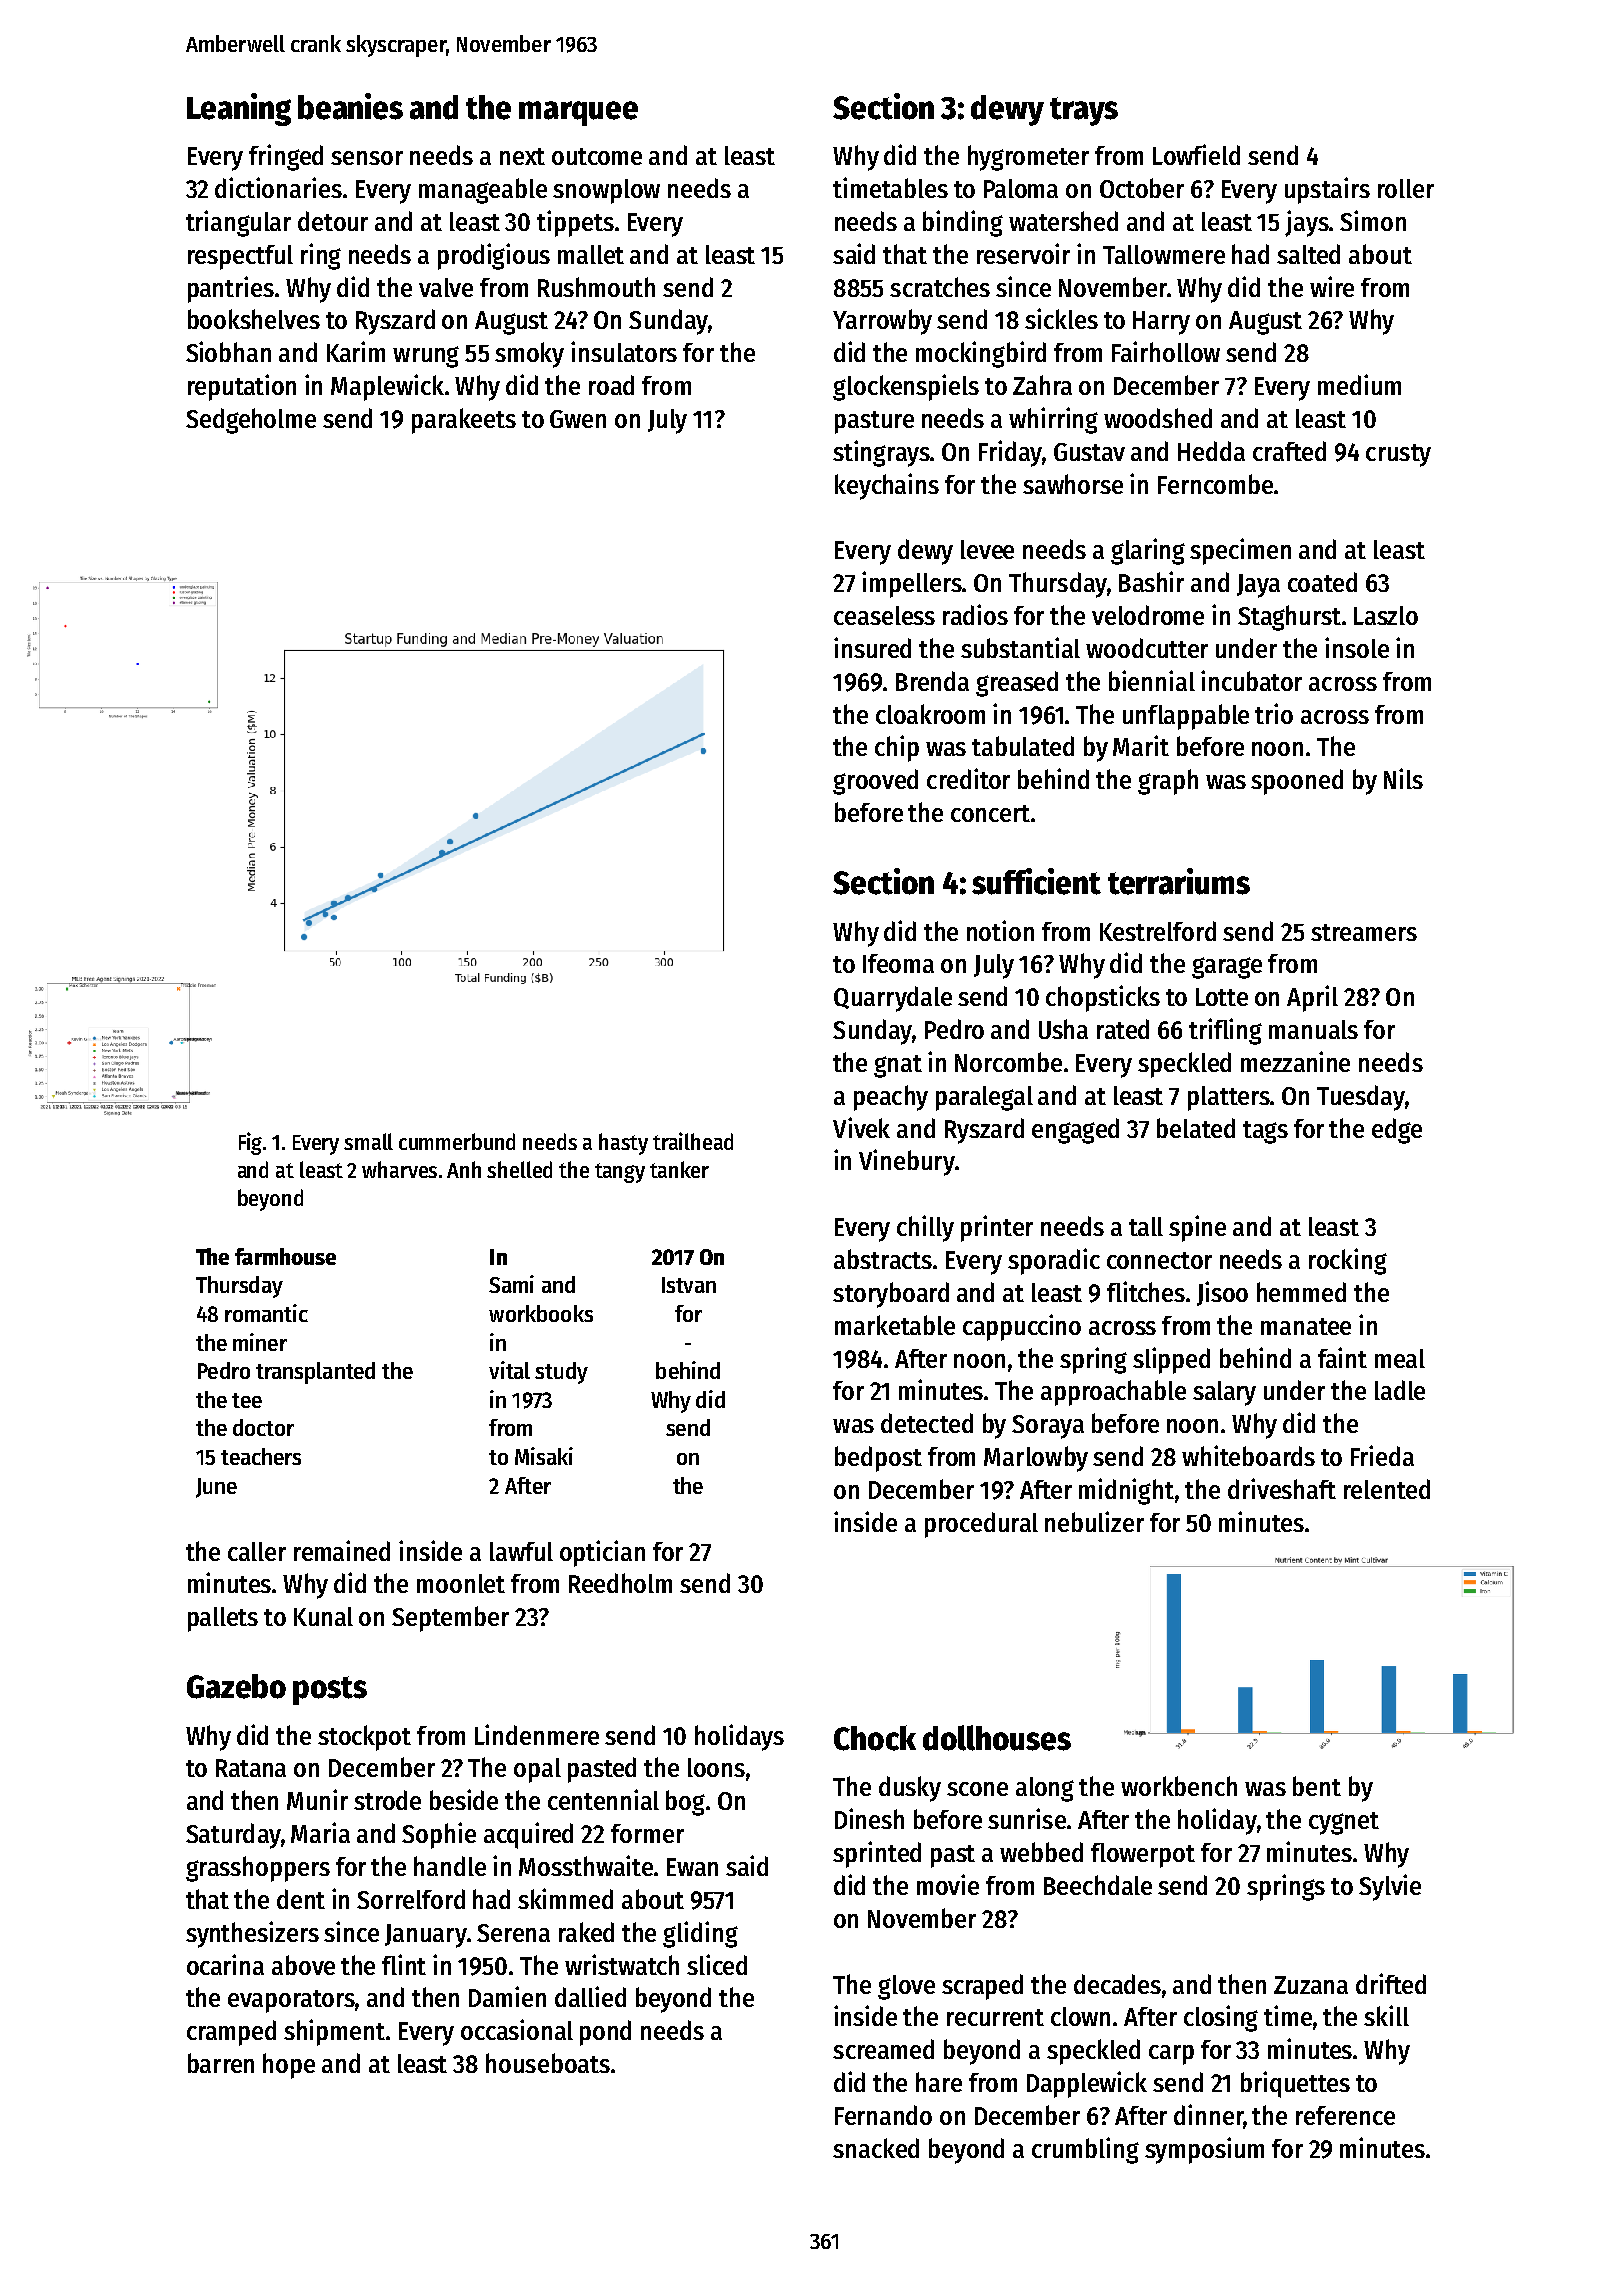 This screenshot has height=2292, width=1620. Describe the element at coordinates (597, 156) in the screenshot. I see `outcome` at that location.
